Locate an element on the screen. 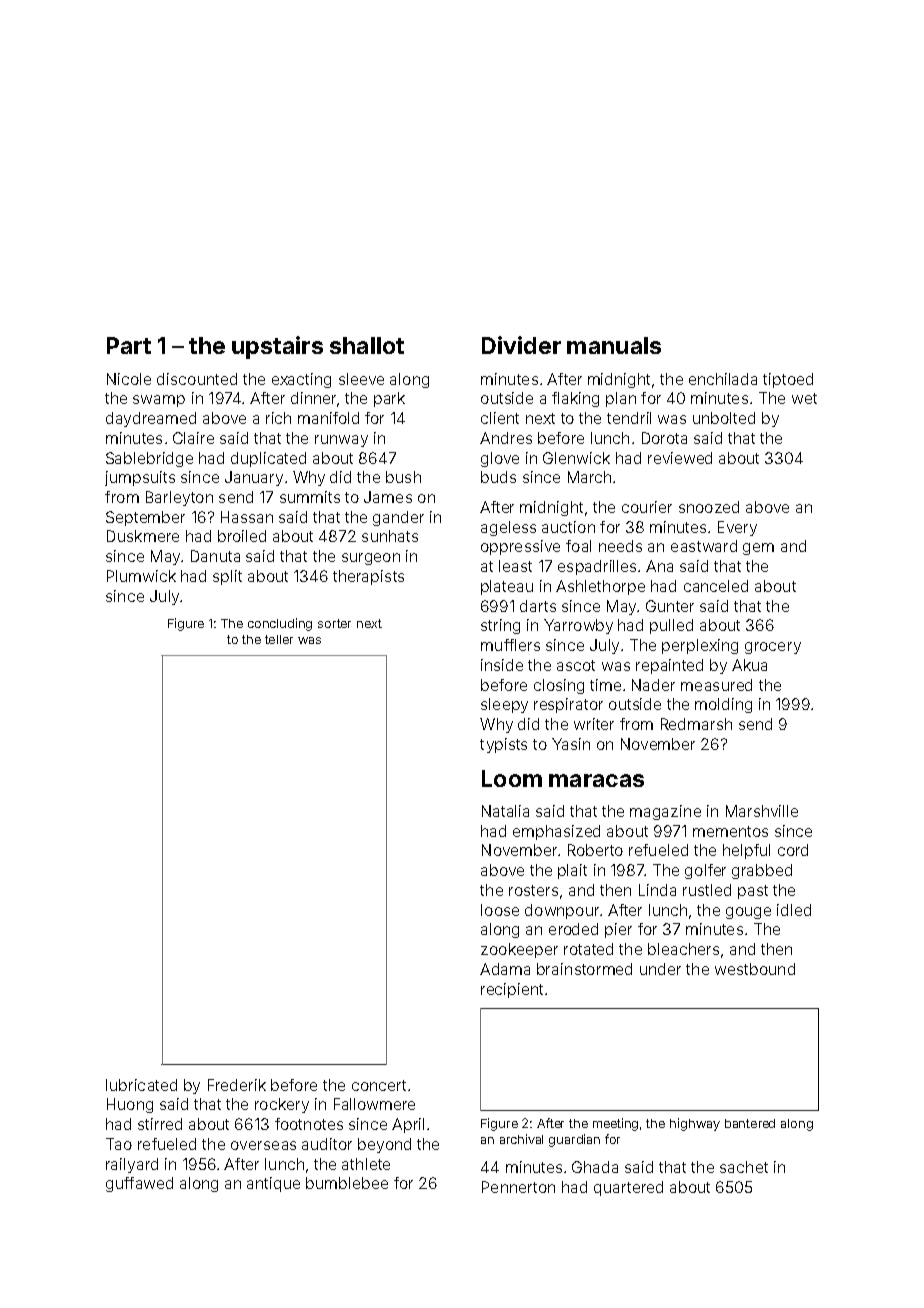 The image size is (924, 1308). reviewed is located at coordinates (680, 458).
